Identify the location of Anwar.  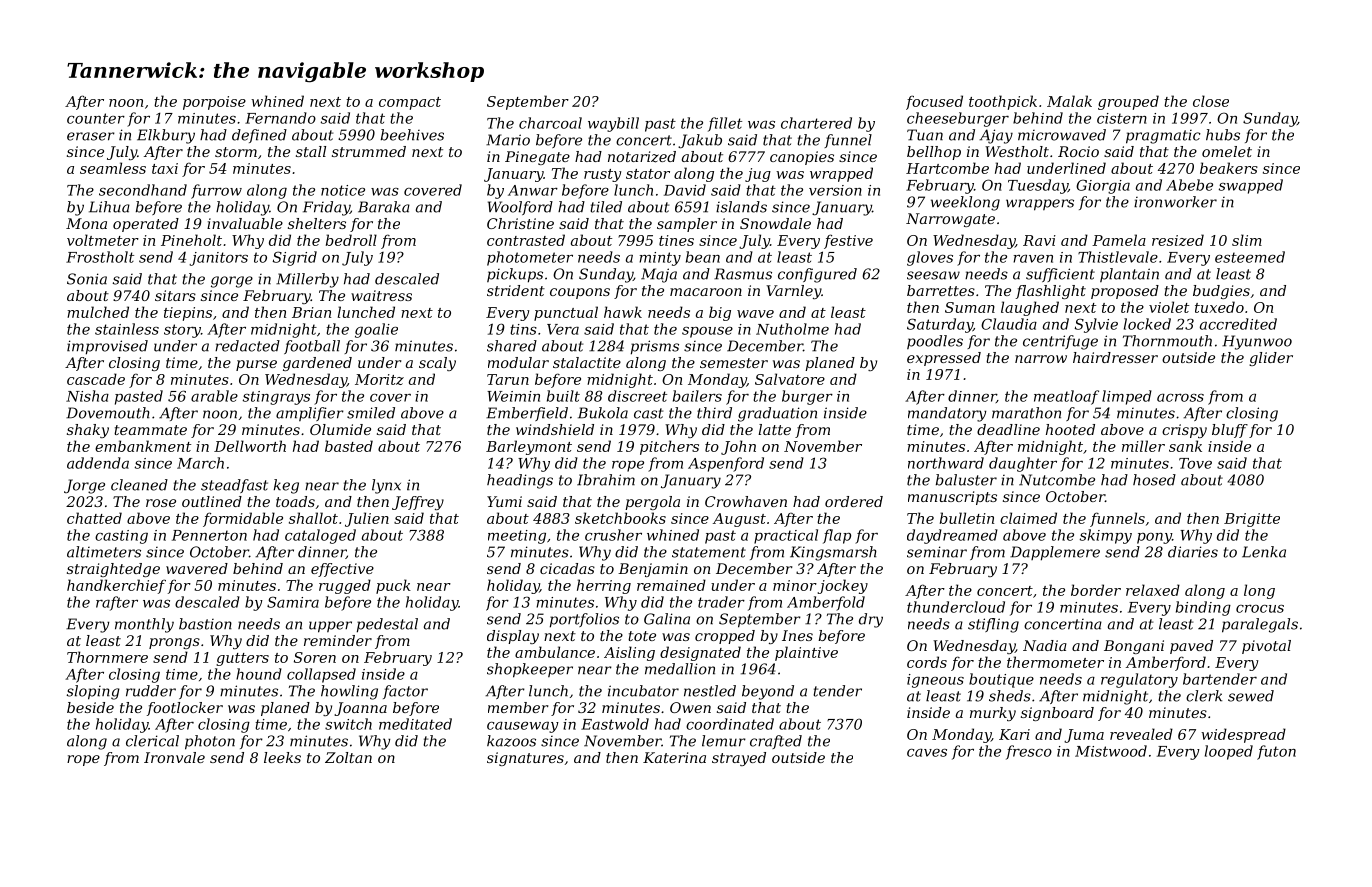
(533, 190).
